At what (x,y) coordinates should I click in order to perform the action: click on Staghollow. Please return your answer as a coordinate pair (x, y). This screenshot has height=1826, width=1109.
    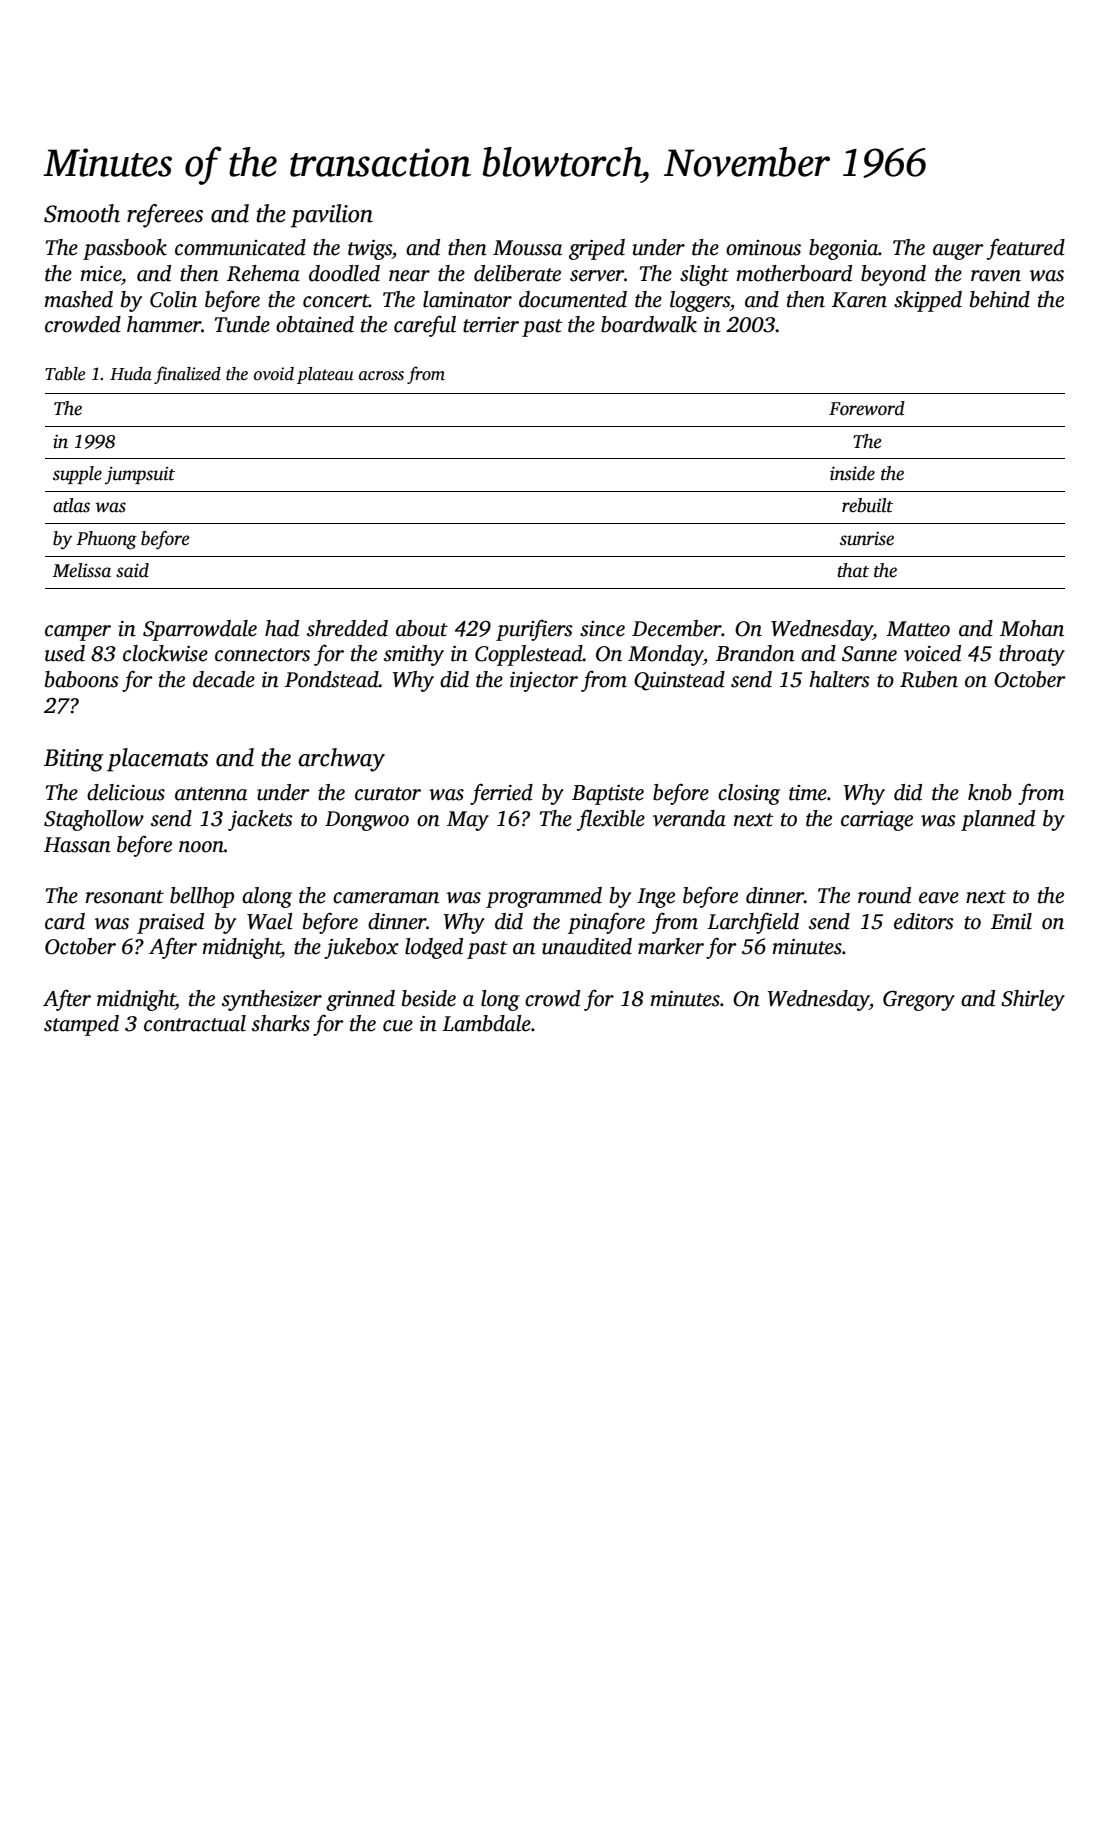
    Looking at the image, I should click on (94, 820).
